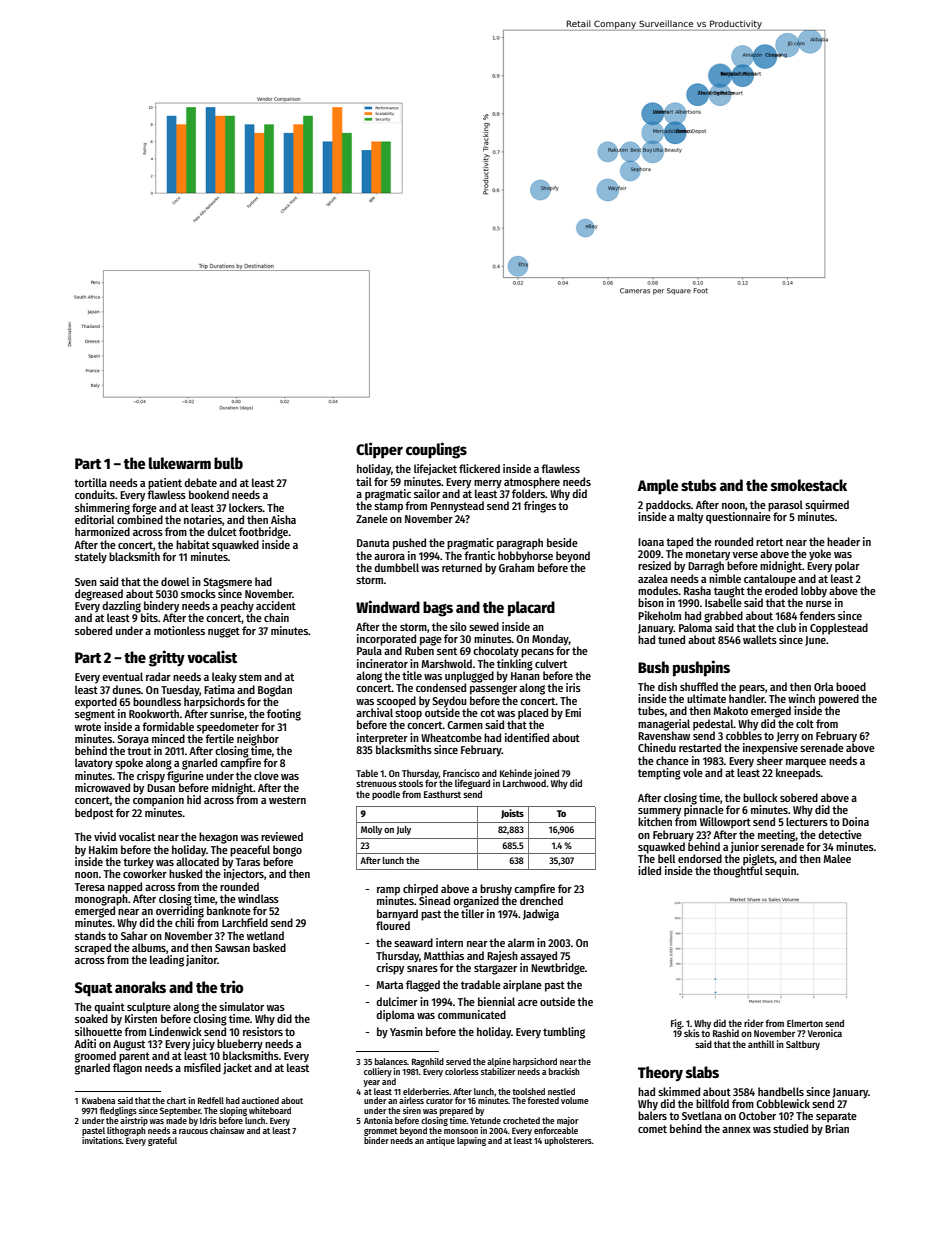 Image resolution: width=952 pixels, height=1233 pixels. Describe the element at coordinates (193, 1131) in the screenshot. I see `raucous` at that location.
